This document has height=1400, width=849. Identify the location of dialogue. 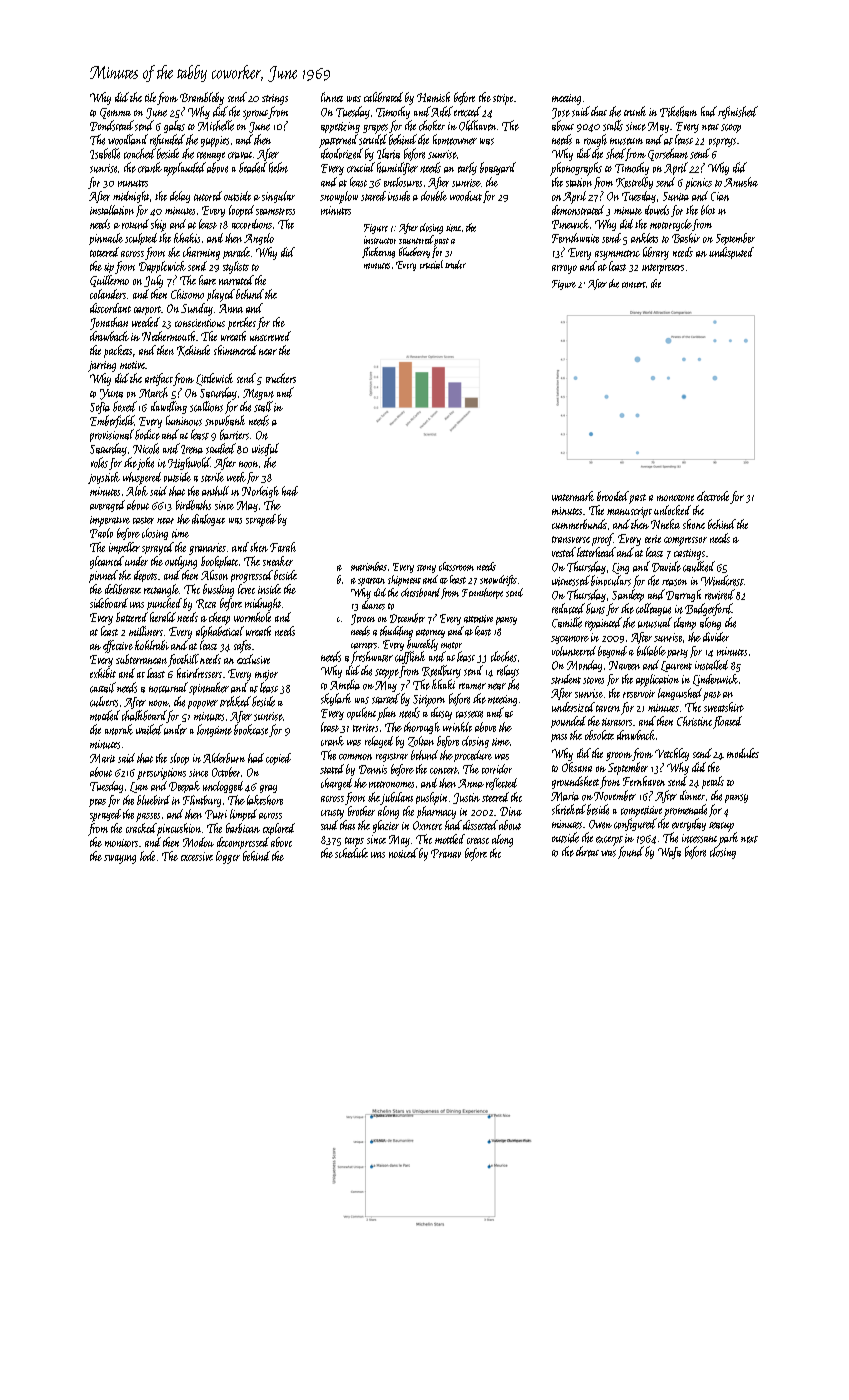
(208, 520).
